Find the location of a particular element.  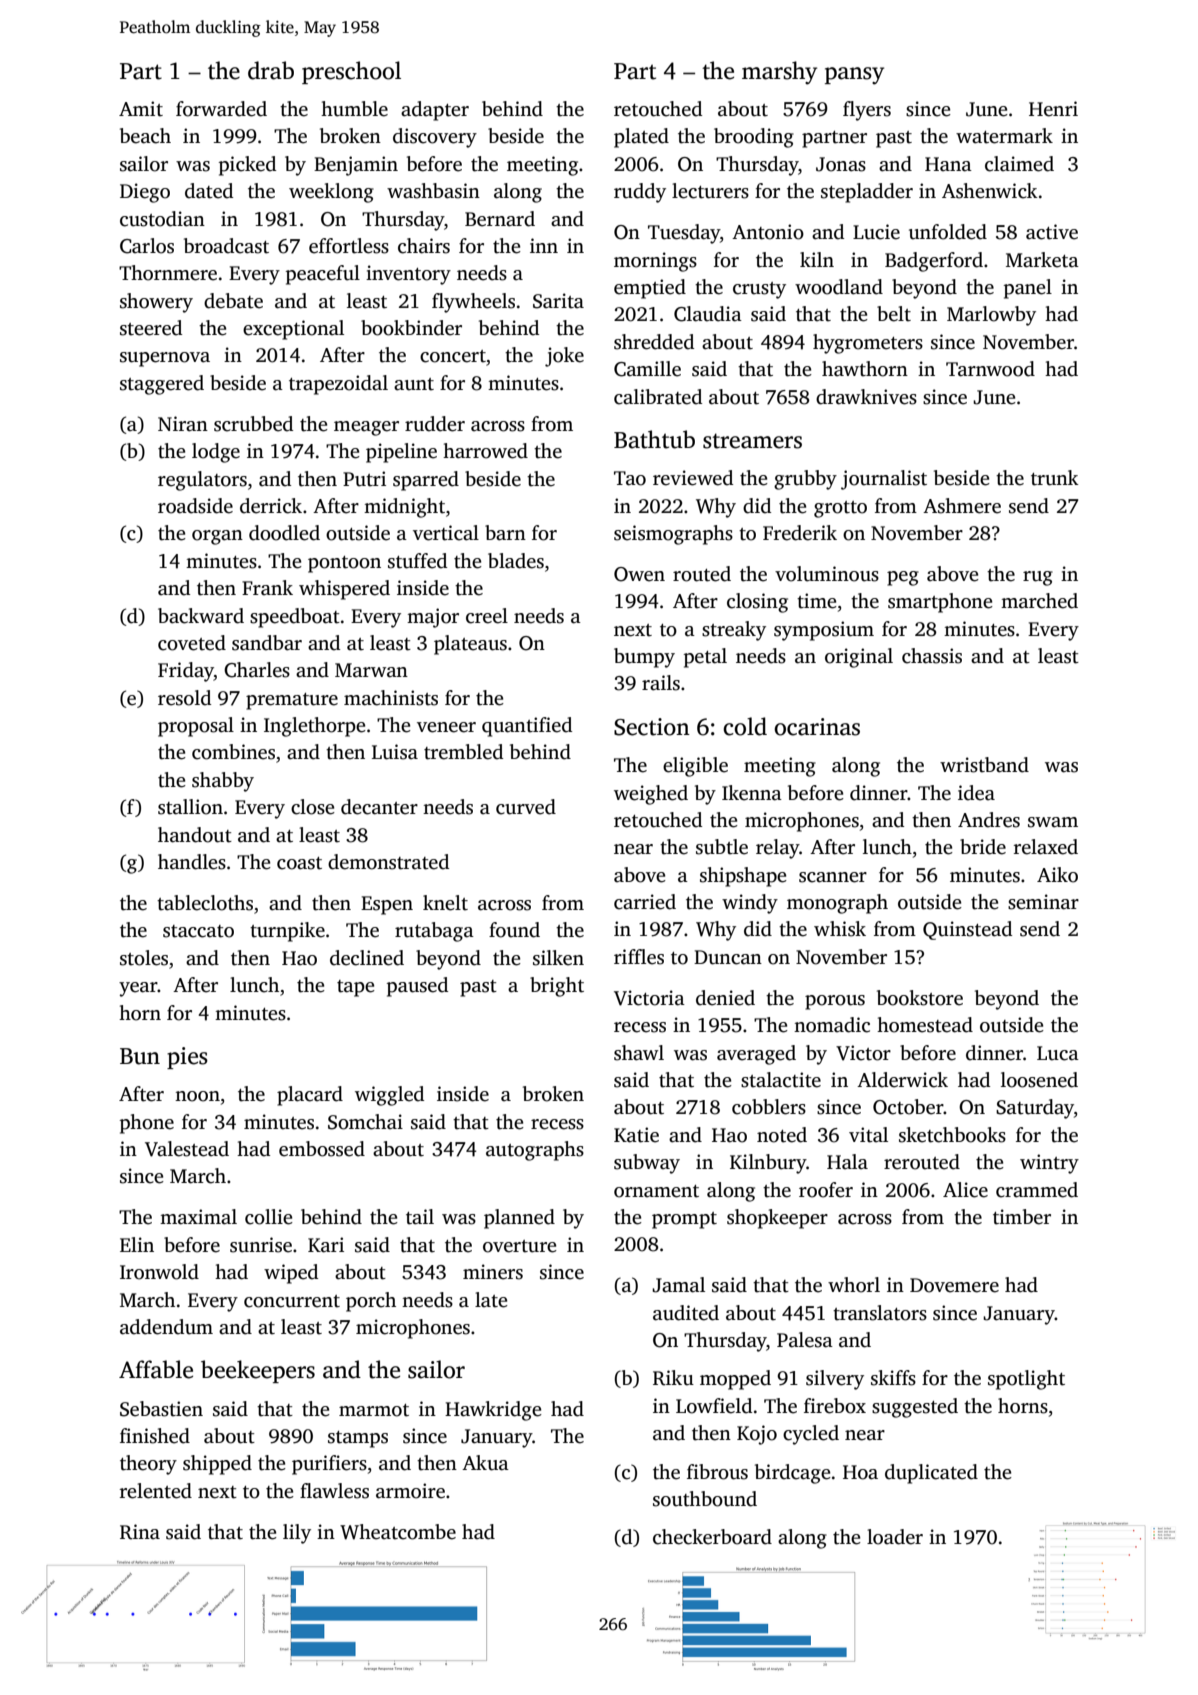

Henri is located at coordinates (1053, 109).
